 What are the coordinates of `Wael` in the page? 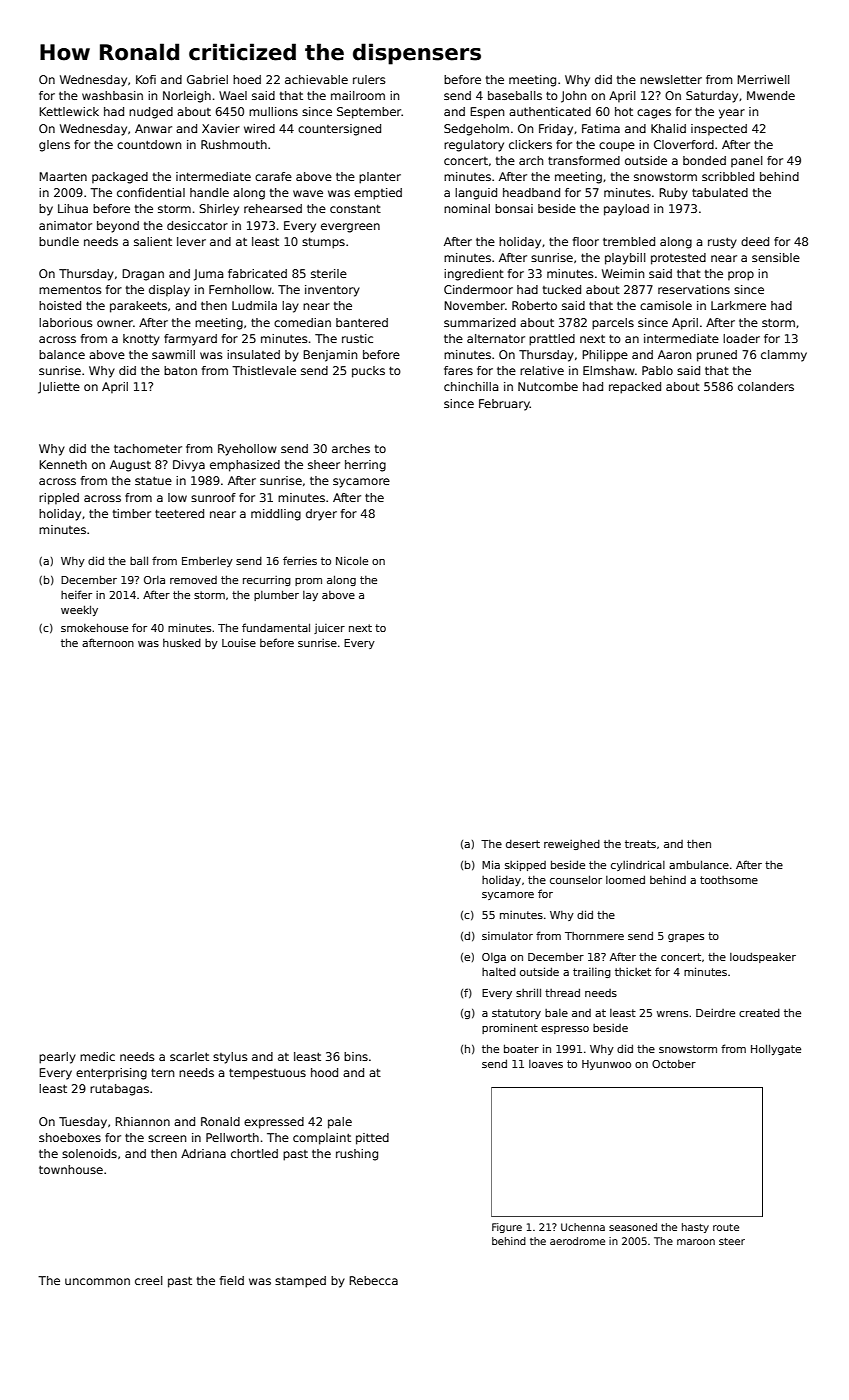 It's located at (233, 95).
